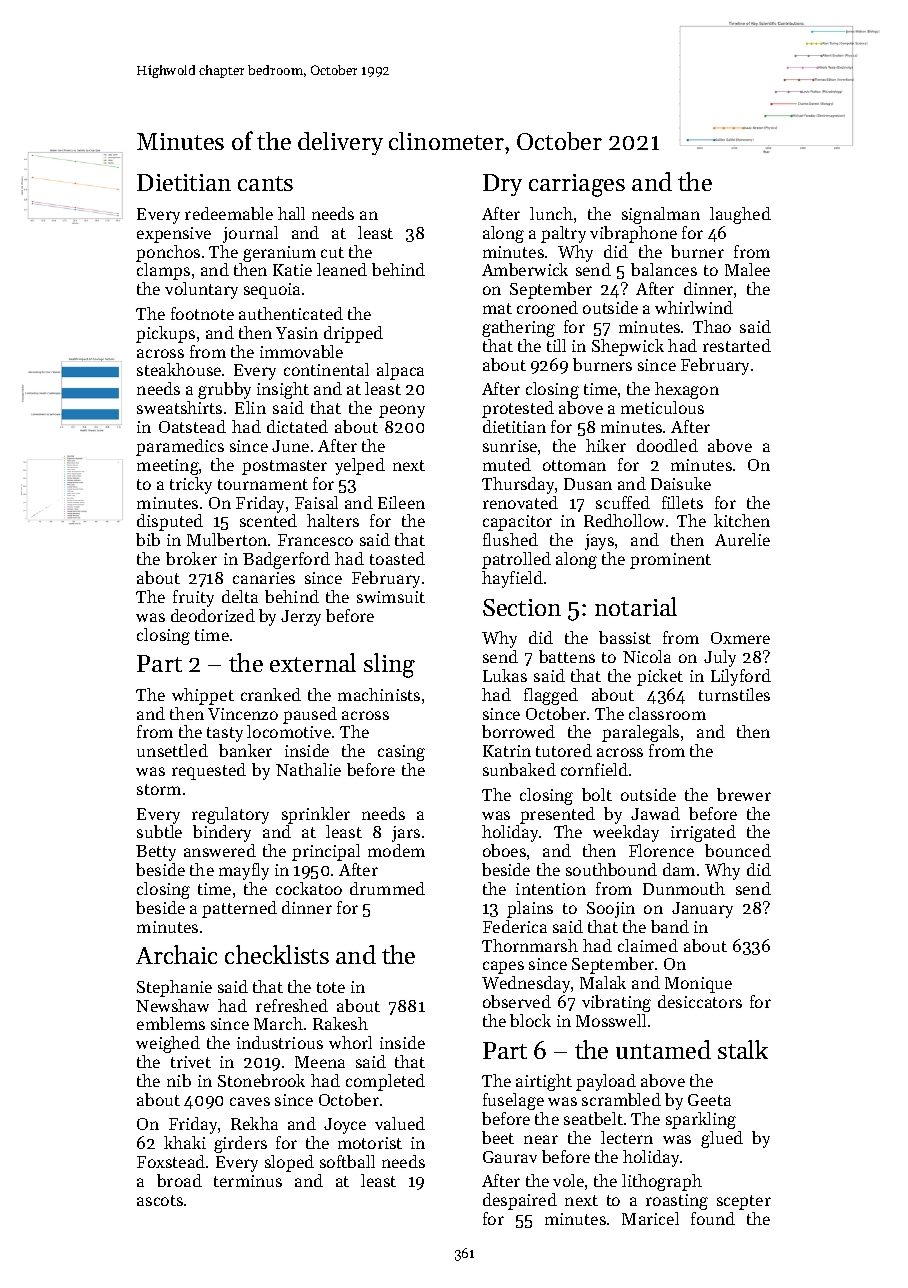  I want to click on terminus, so click(248, 1181).
